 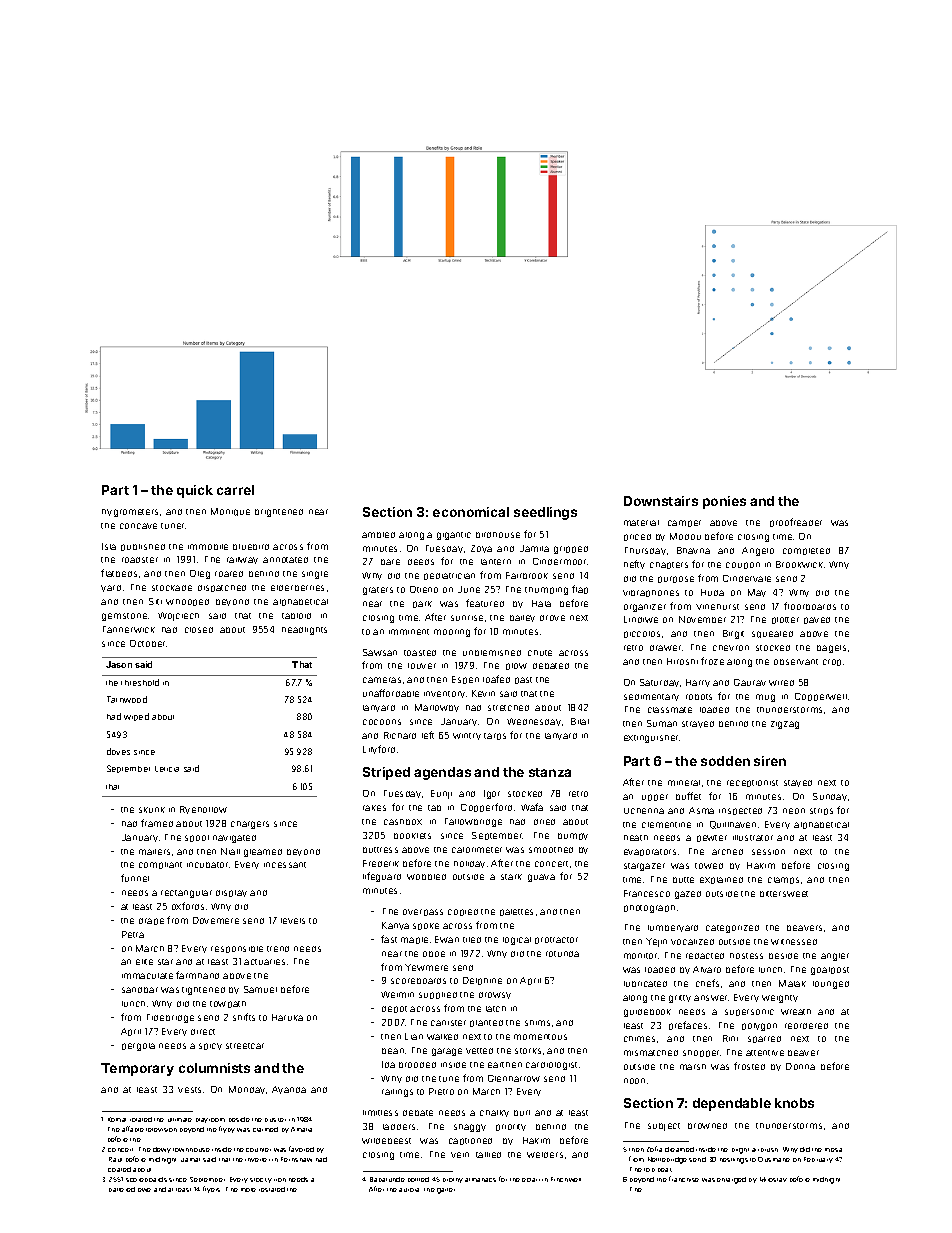 I want to click on Ryehollow, so click(x=203, y=810).
